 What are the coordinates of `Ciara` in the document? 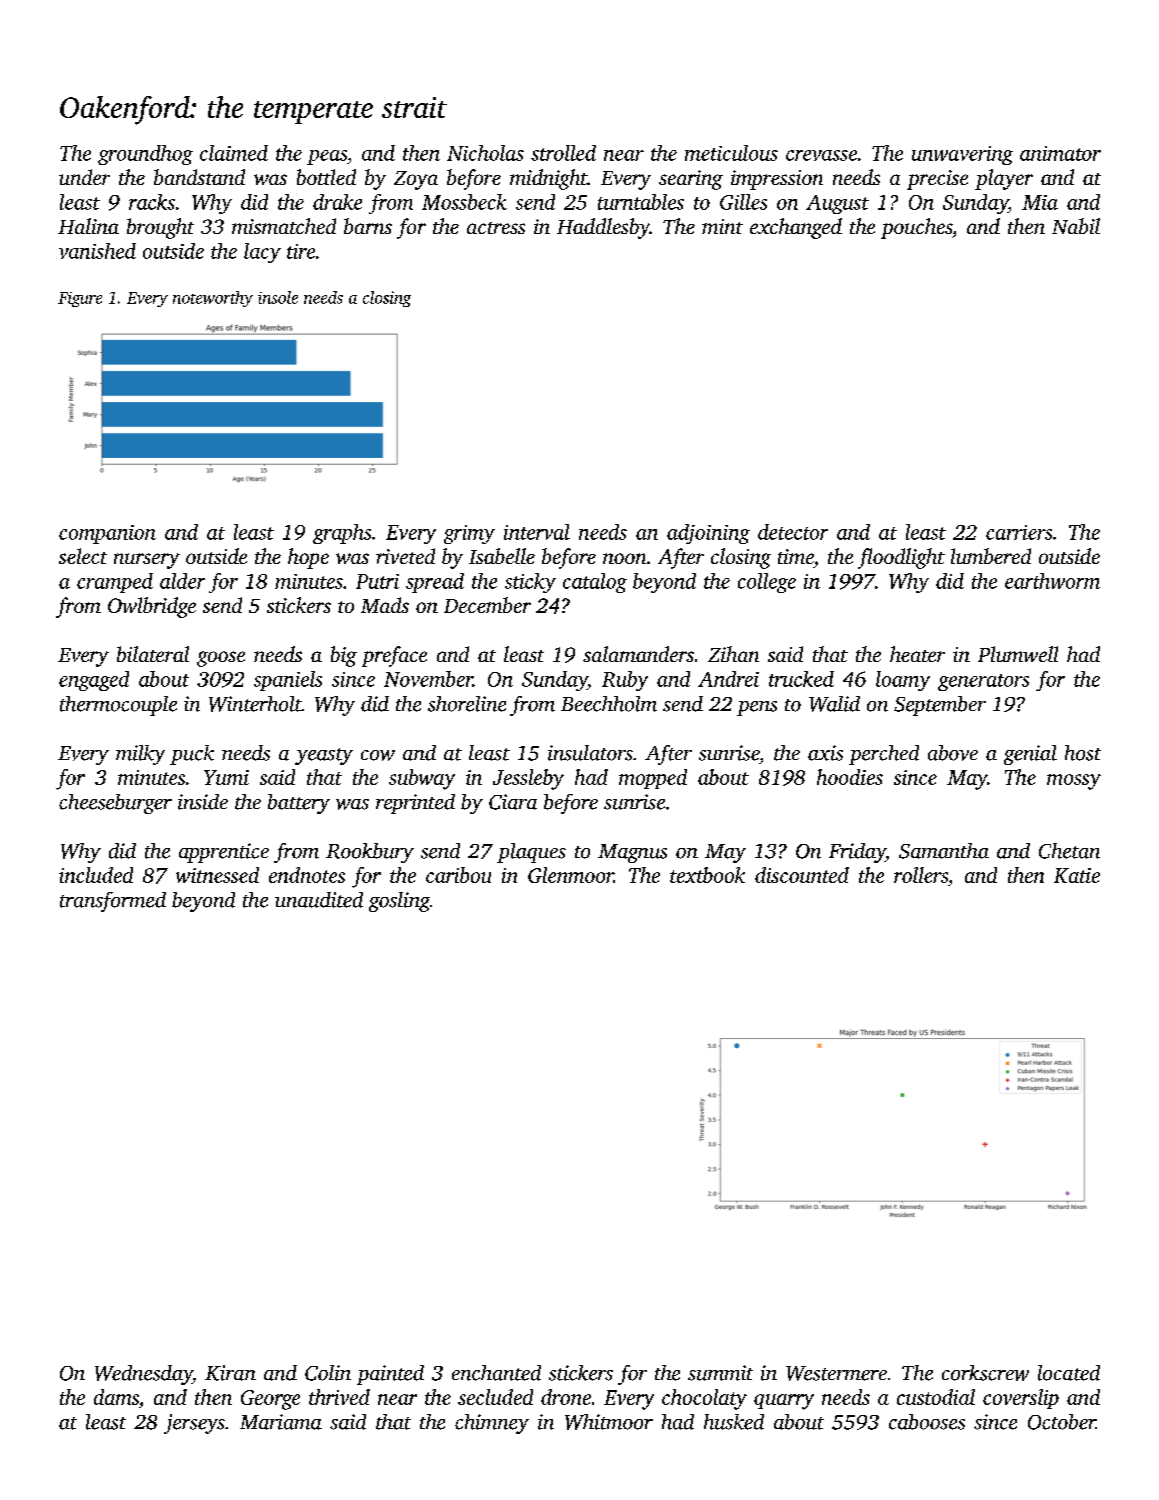 It's located at (513, 802).
